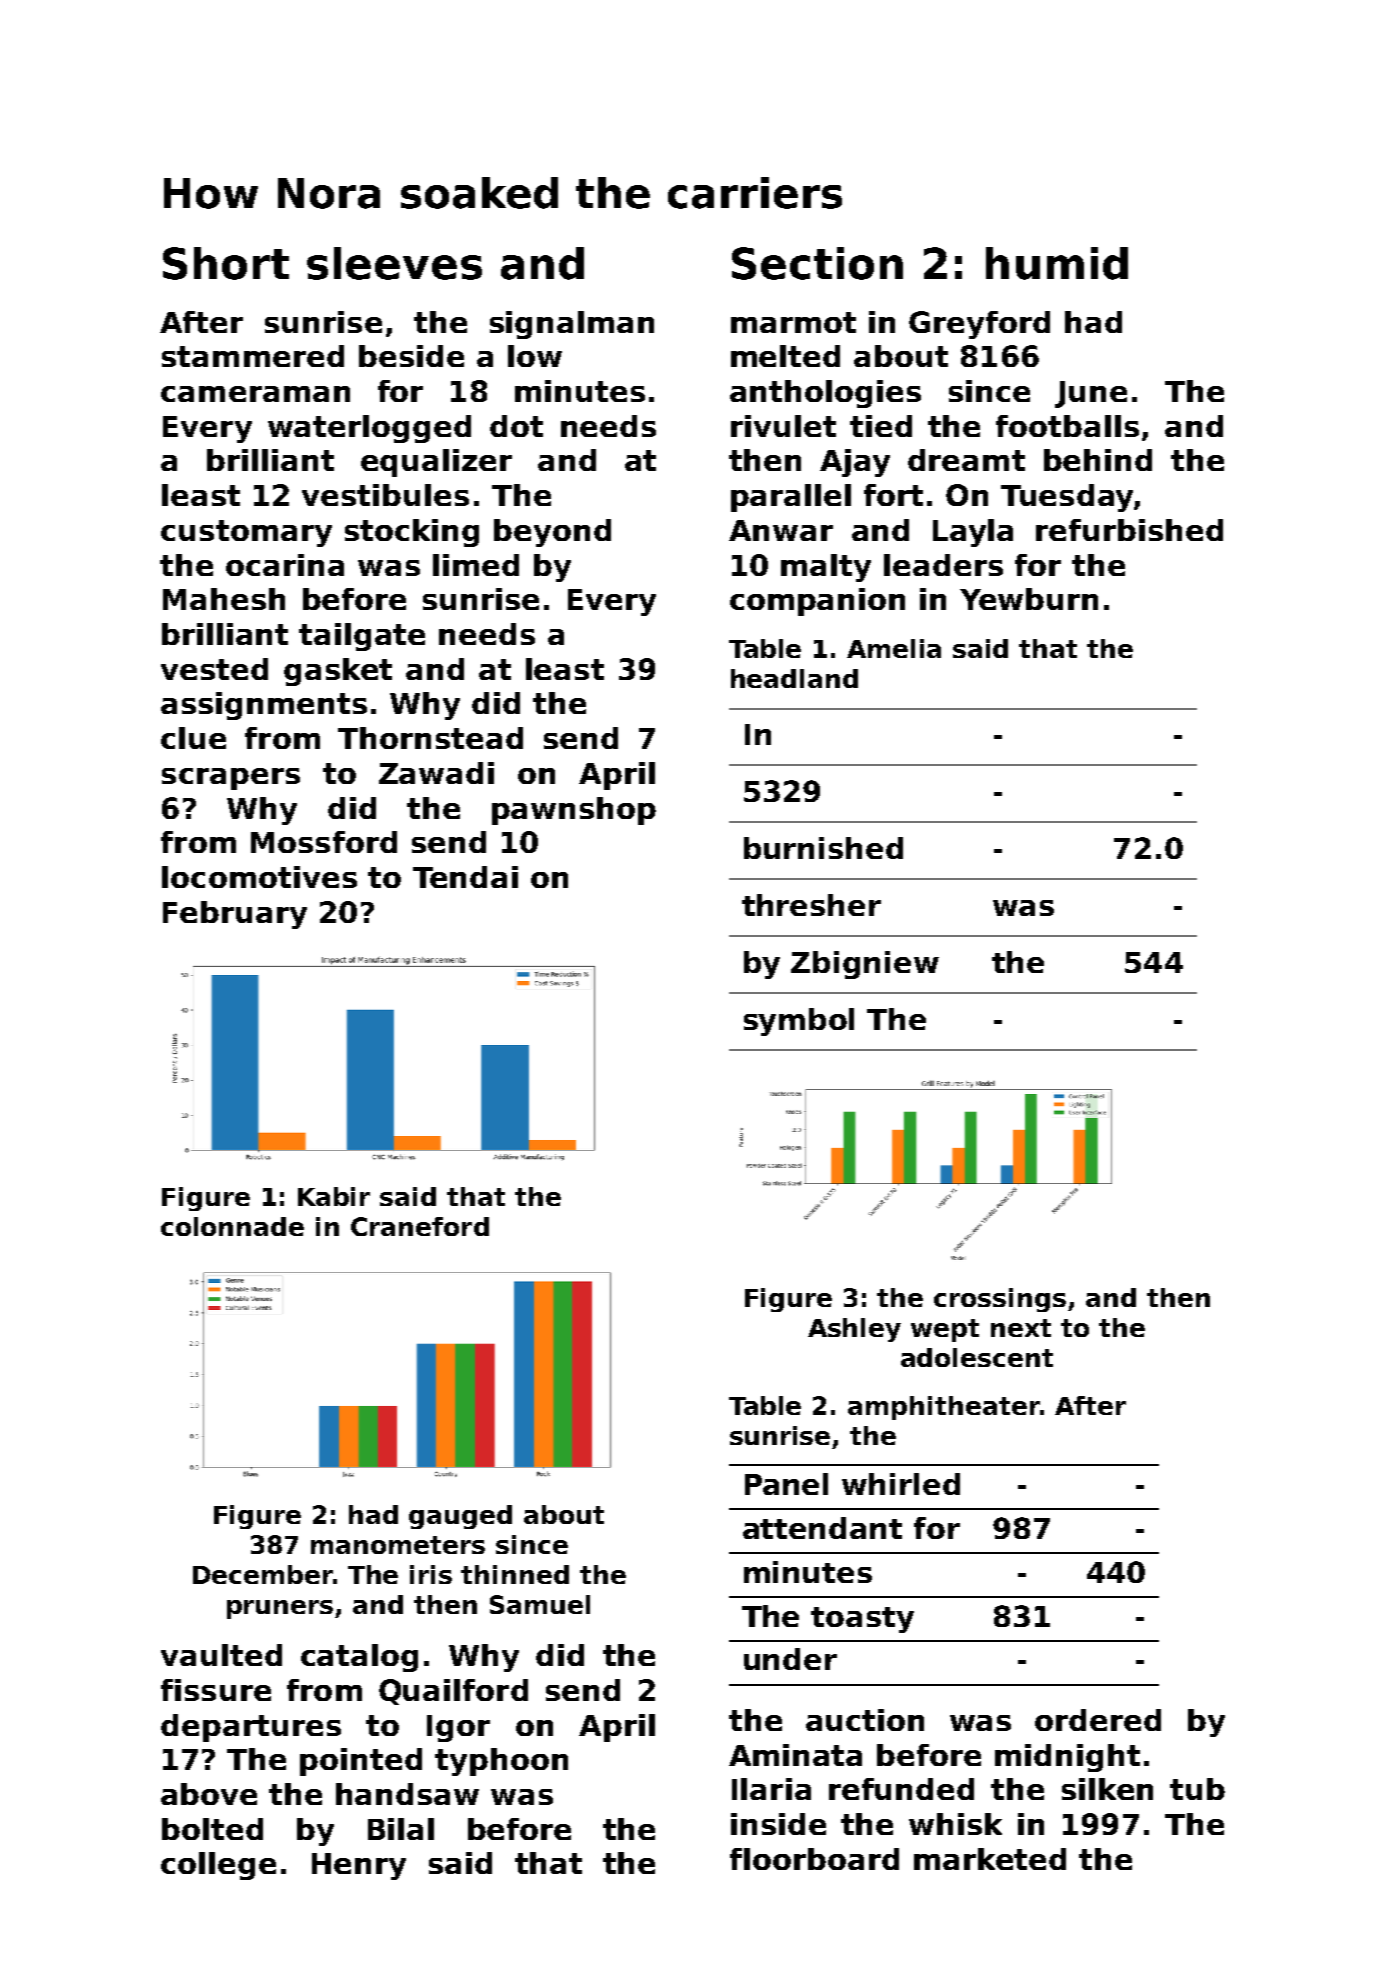 The height and width of the image is (1969, 1386). Describe the element at coordinates (359, 1866) in the image. I see `Henry` at that location.
